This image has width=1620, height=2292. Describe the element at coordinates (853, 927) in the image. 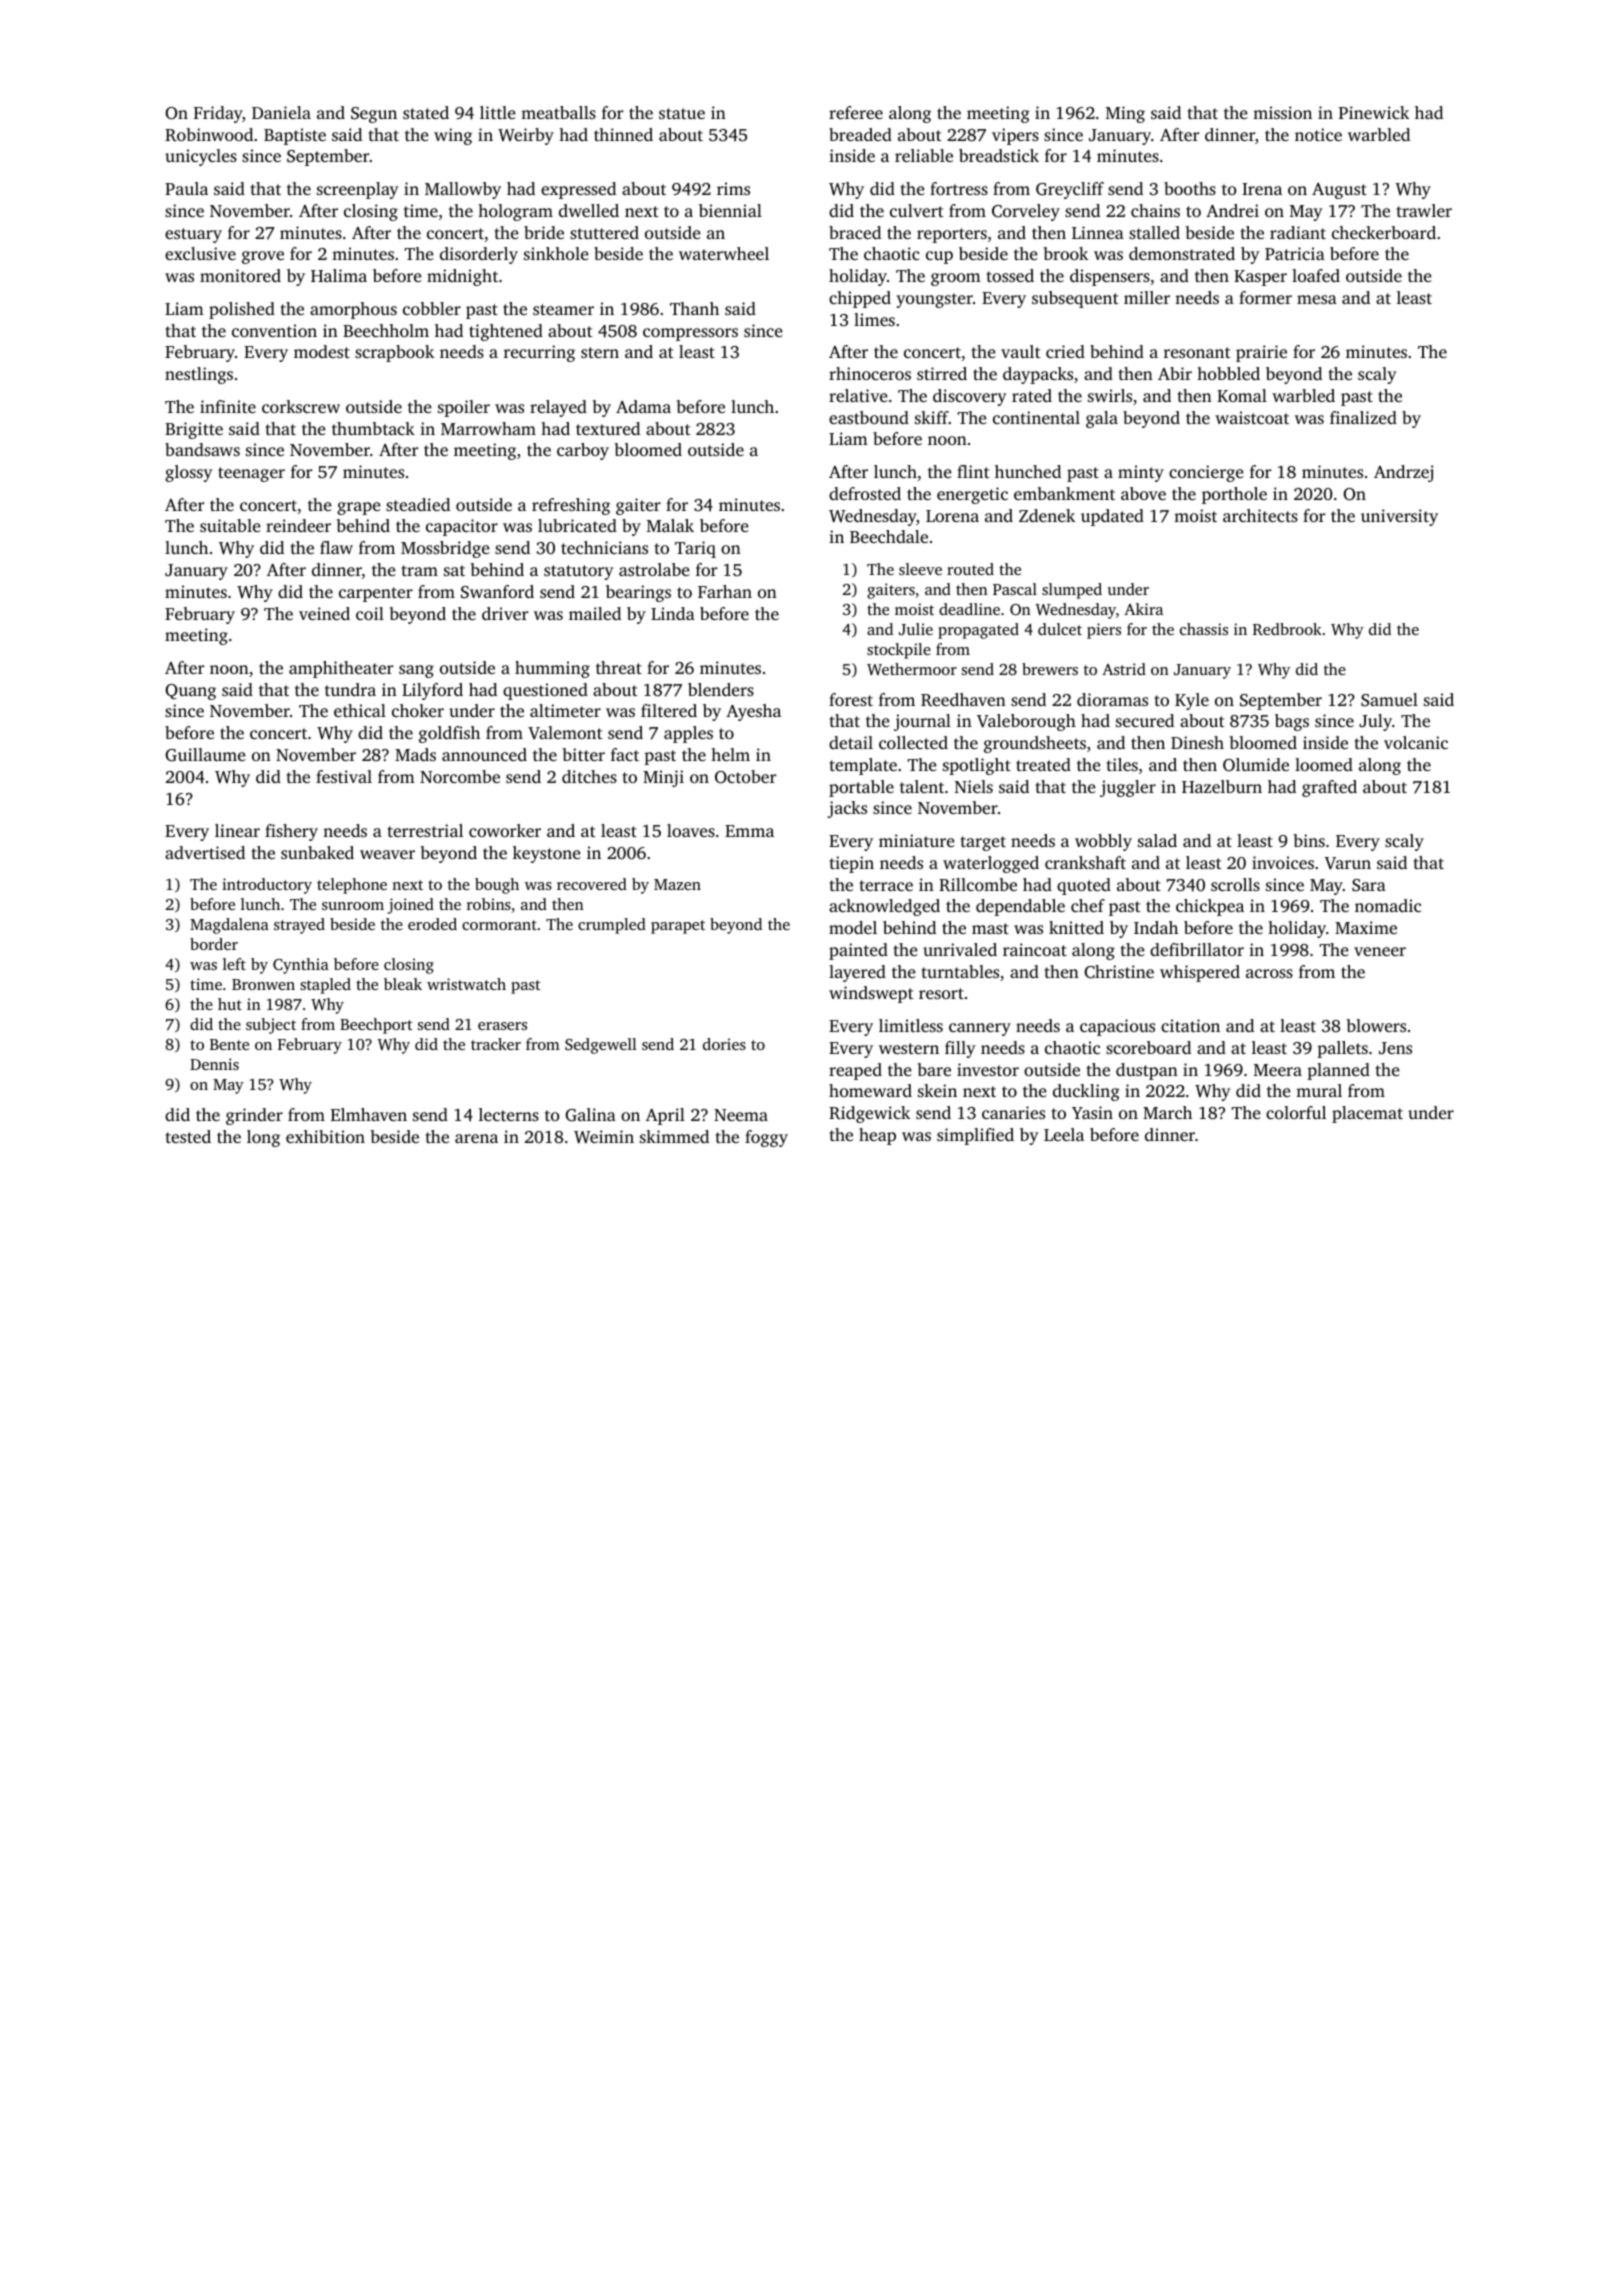

I see `model` at that location.
